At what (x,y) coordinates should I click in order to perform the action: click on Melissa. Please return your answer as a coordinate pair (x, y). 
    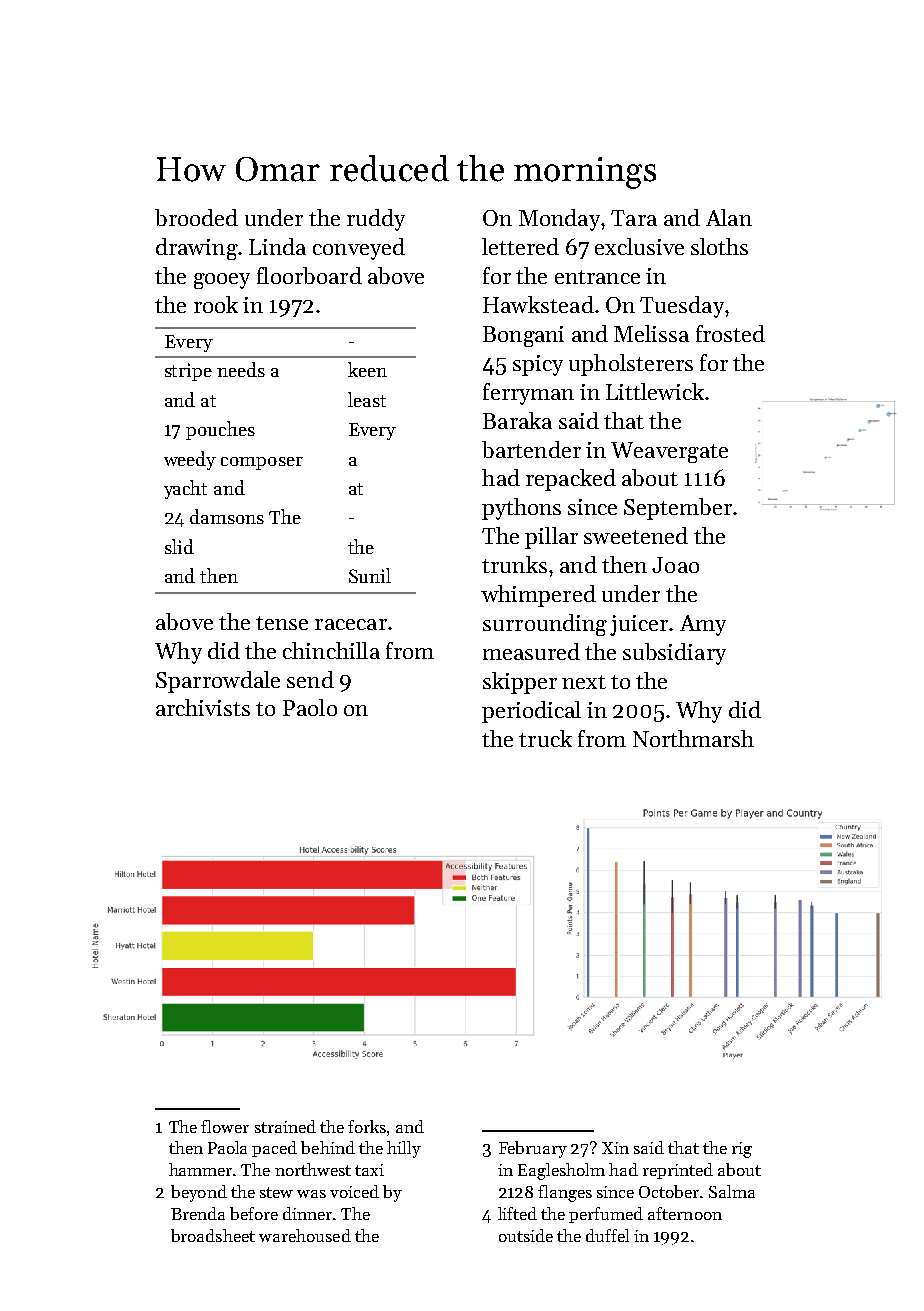
    Looking at the image, I should click on (651, 333).
